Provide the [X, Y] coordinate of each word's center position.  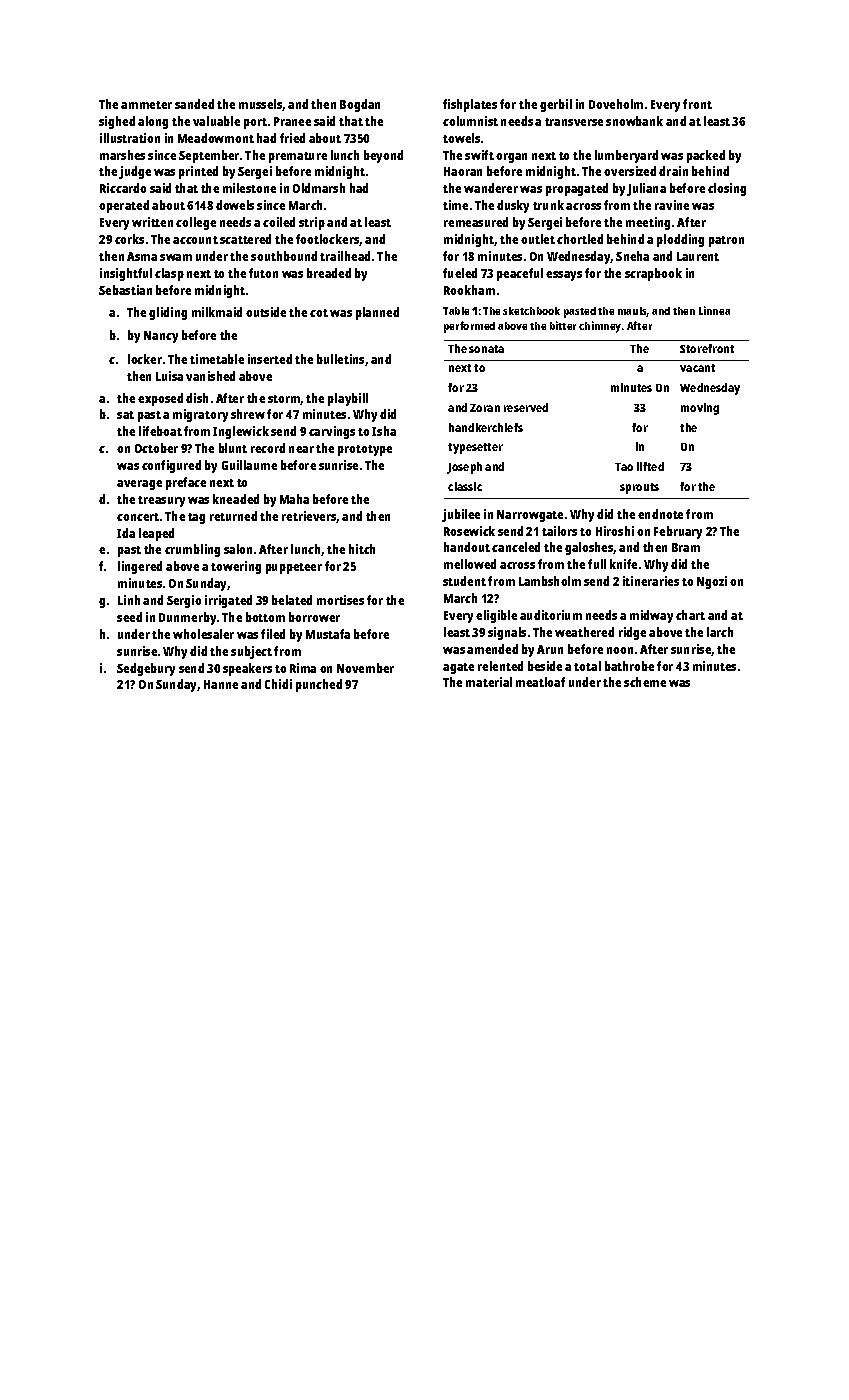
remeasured [476, 222]
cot [319, 313]
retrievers [309, 517]
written [152, 222]
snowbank [634, 121]
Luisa [169, 376]
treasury [161, 501]
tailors [559, 531]
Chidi [278, 684]
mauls [632, 312]
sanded [194, 104]
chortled [580, 239]
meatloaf [540, 682]
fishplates [470, 105]
